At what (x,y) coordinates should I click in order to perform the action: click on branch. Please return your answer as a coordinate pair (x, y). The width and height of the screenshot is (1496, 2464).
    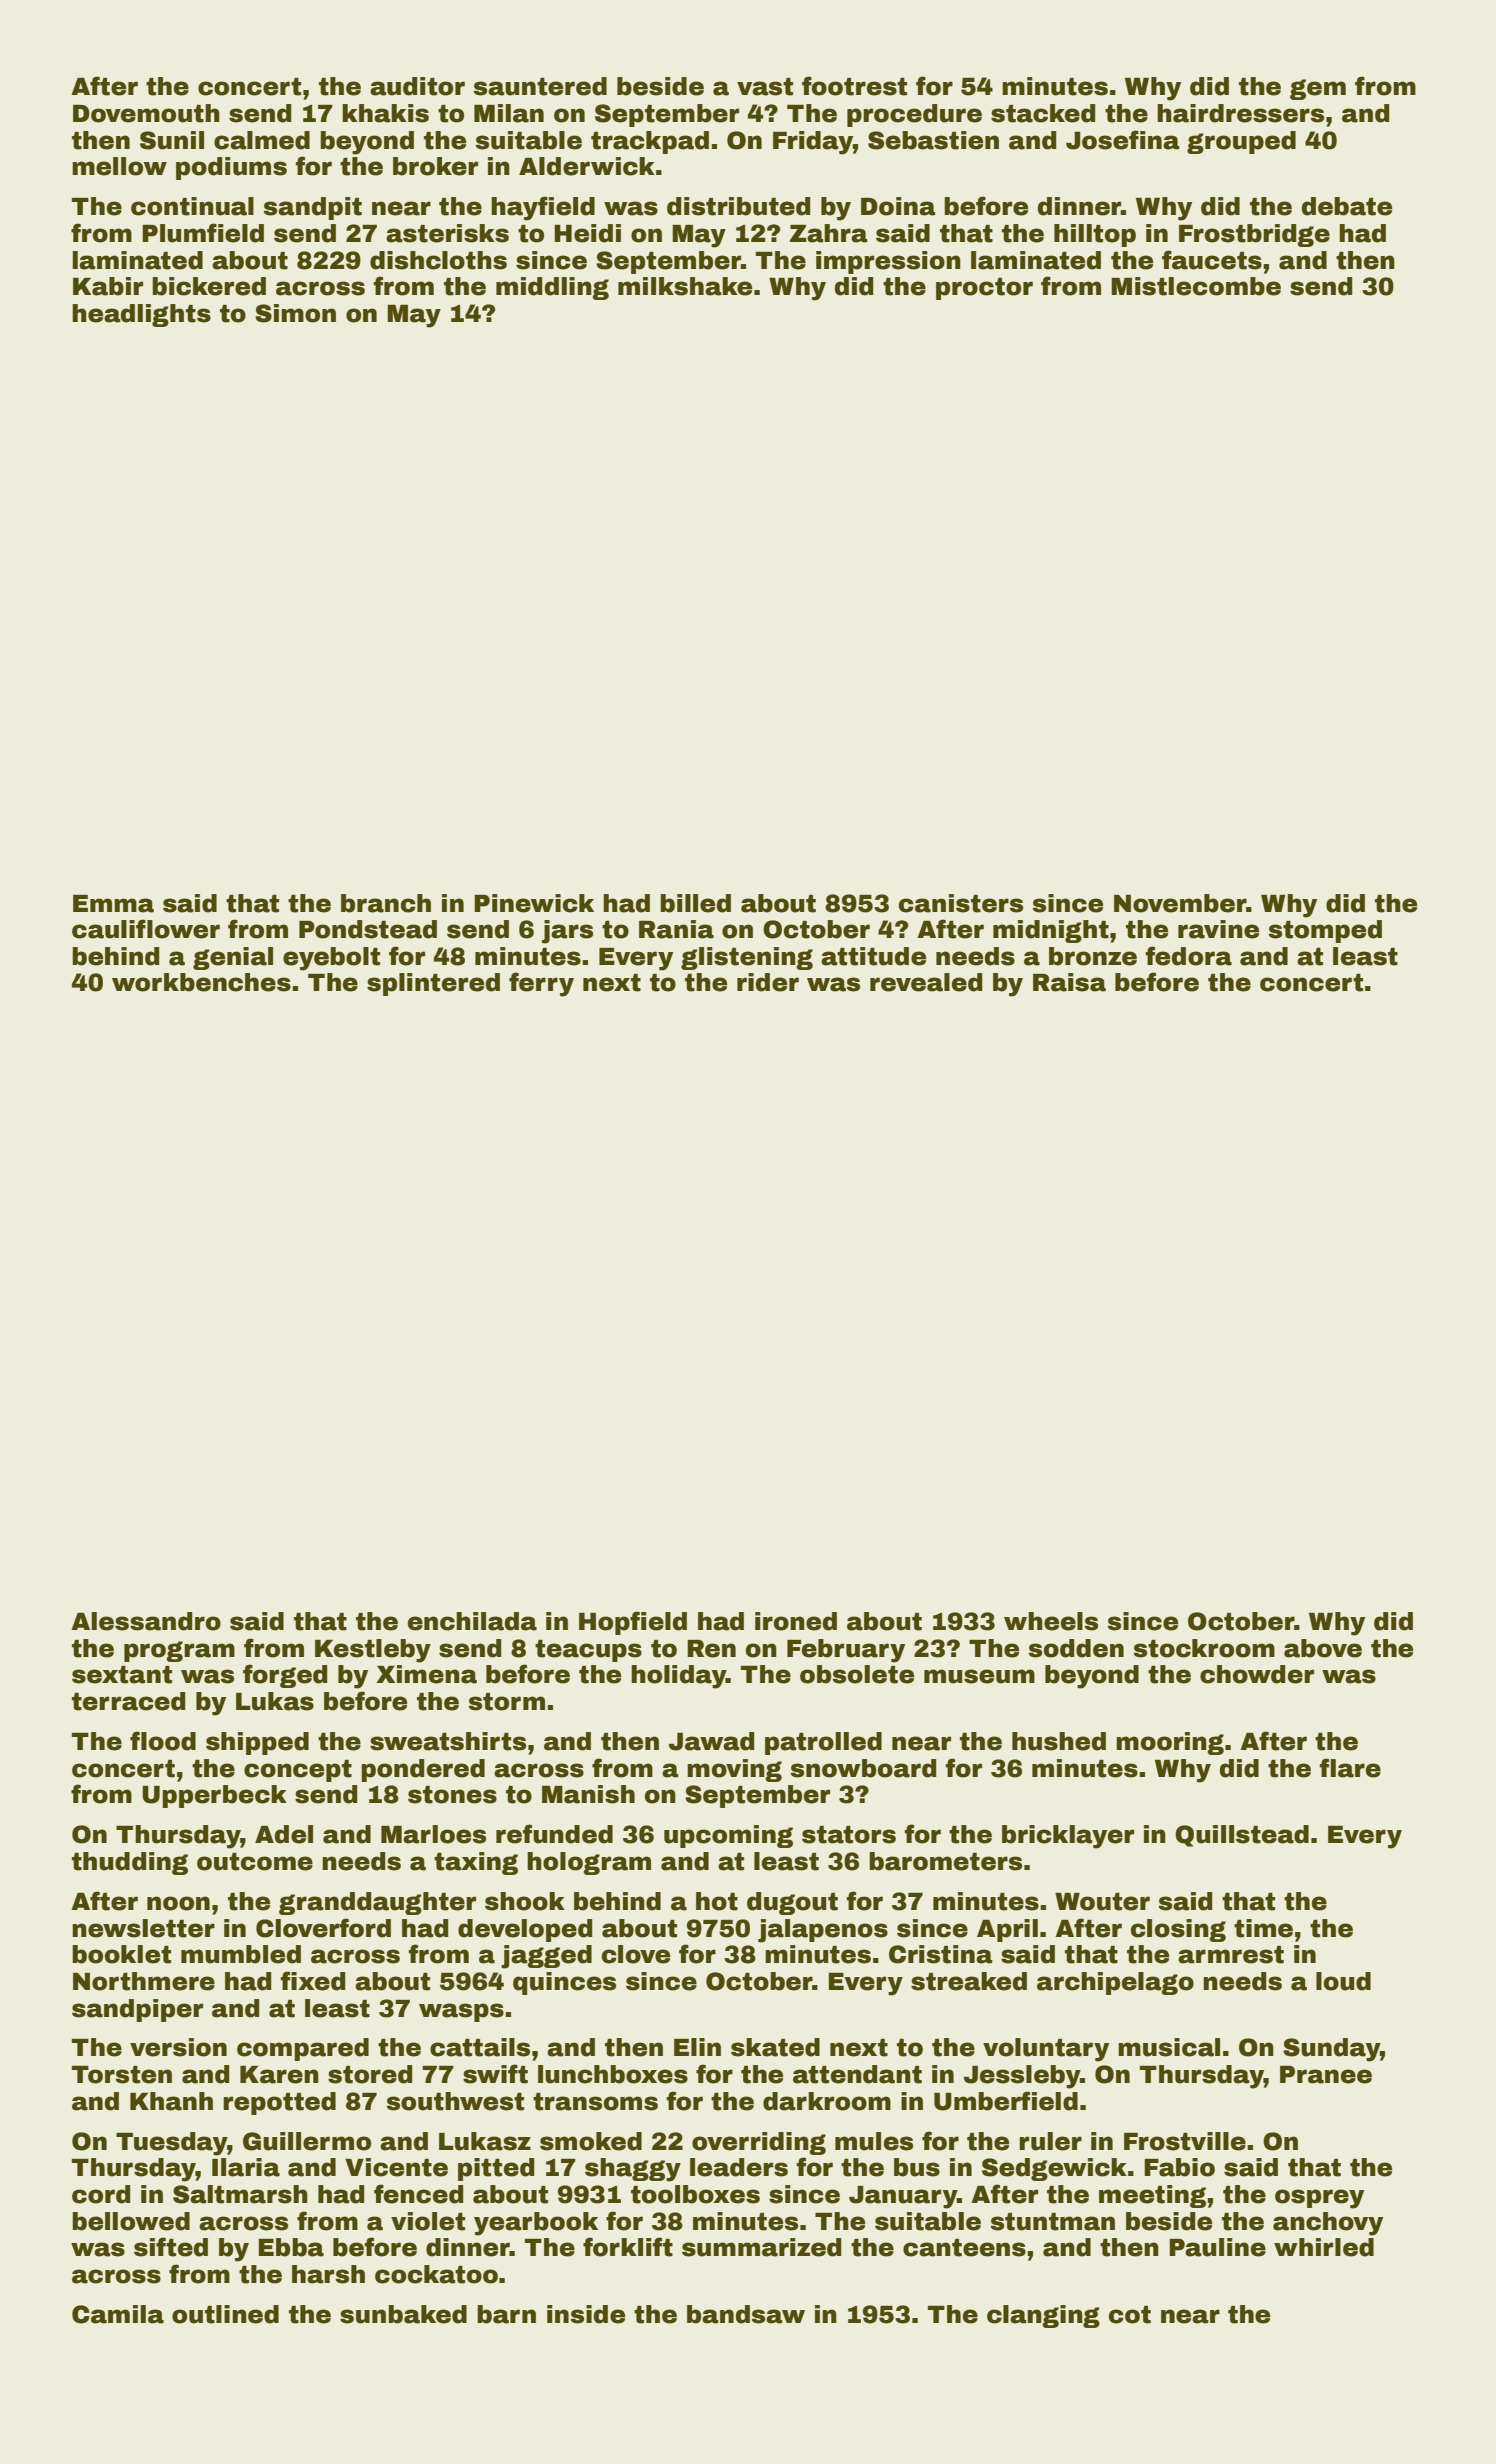
    Looking at the image, I should click on (386, 903).
